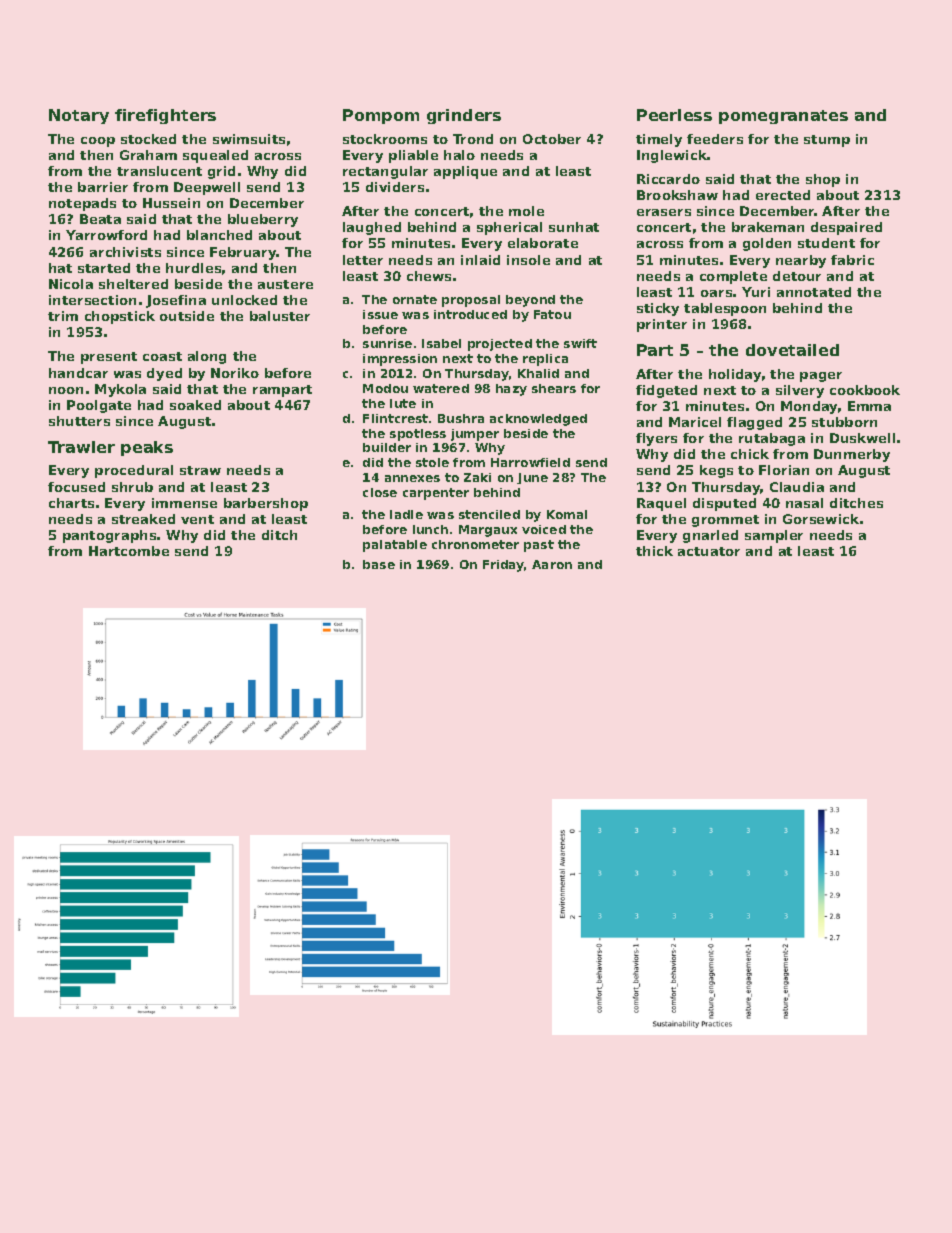 The height and width of the image is (1233, 952). Describe the element at coordinates (672, 156) in the image. I see `Inglewick` at that location.
